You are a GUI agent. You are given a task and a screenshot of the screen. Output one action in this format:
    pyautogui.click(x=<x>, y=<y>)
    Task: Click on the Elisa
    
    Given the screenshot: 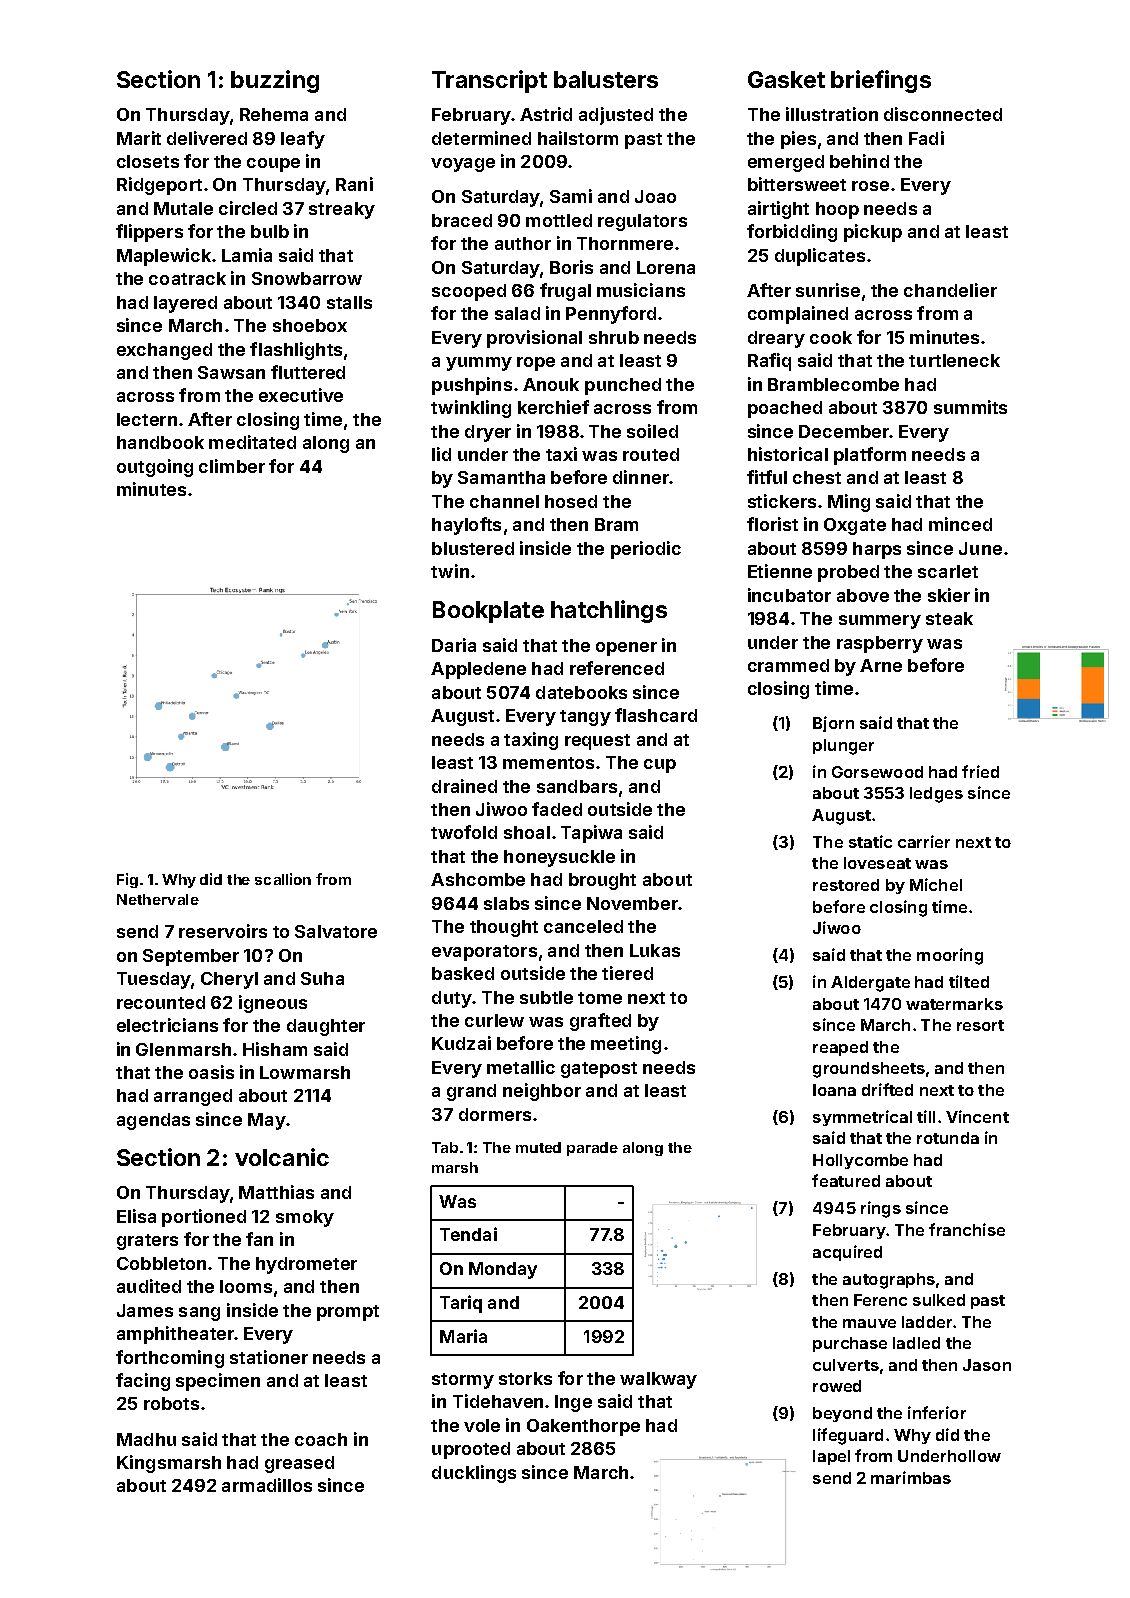 What is the action you would take?
    pyautogui.click(x=136, y=1216)
